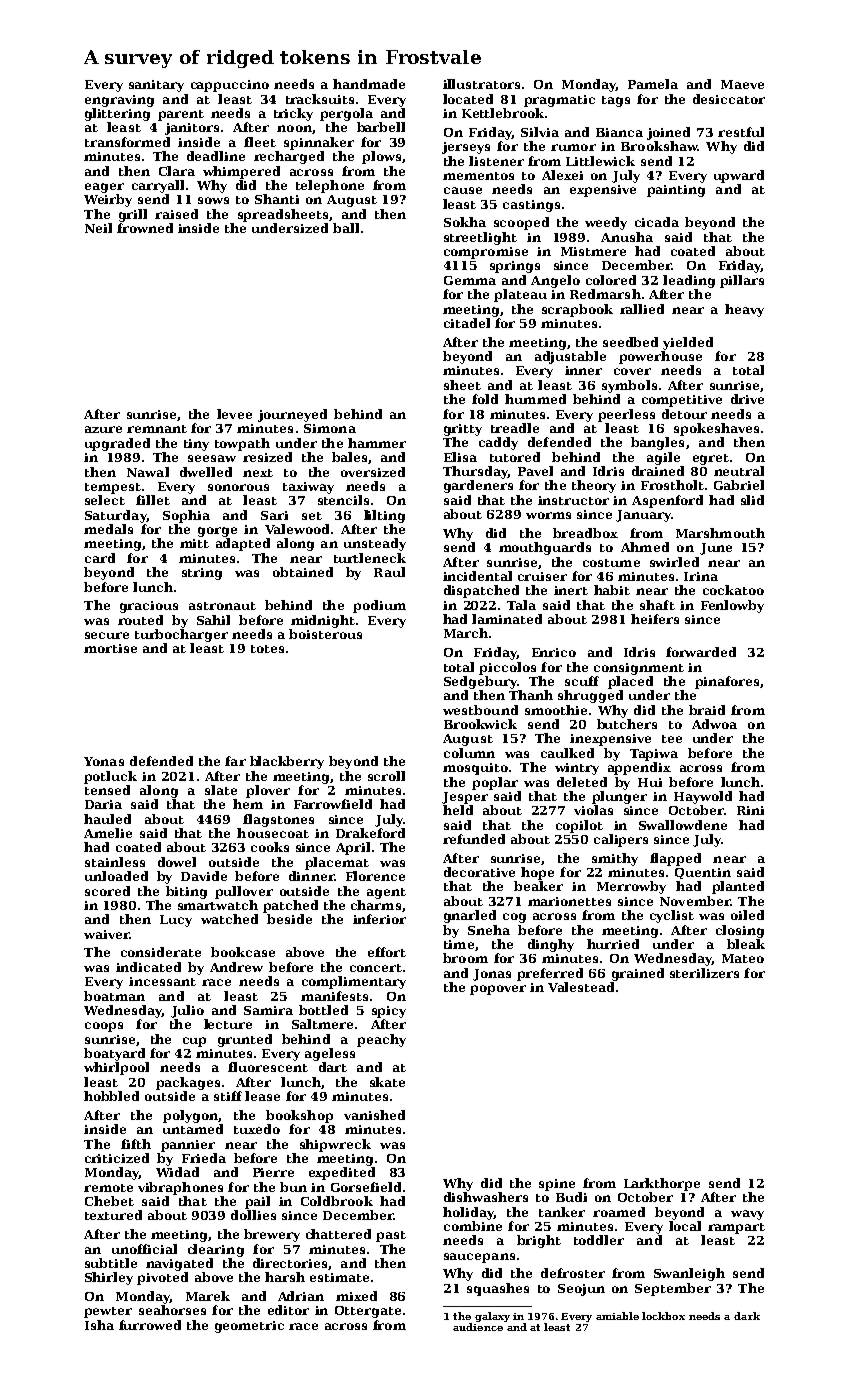 Image resolution: width=849 pixels, height=1400 pixels. What do you see at coordinates (688, 343) in the screenshot?
I see `yielded` at bounding box center [688, 343].
